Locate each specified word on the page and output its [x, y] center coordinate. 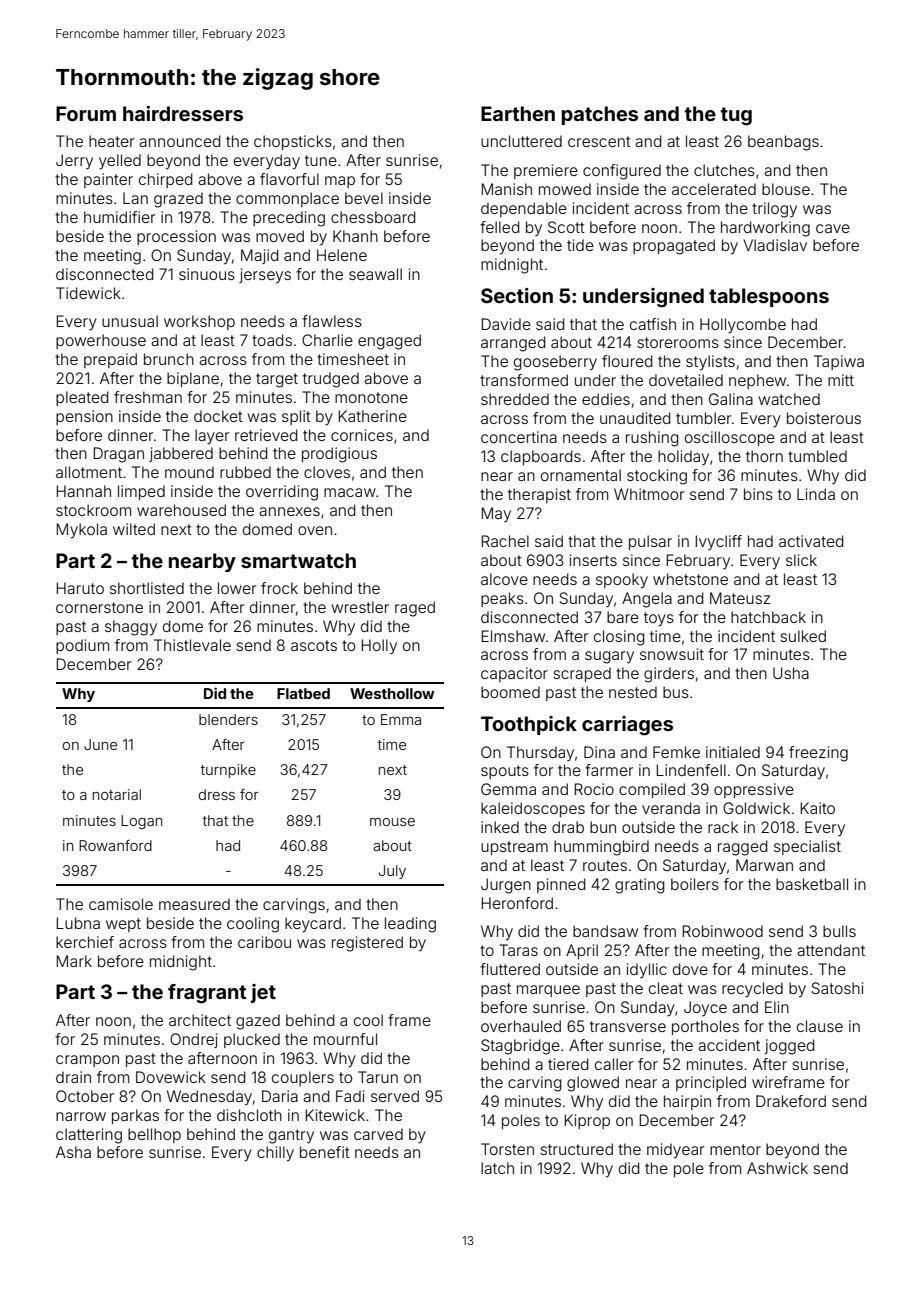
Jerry [74, 161]
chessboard [373, 217]
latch [497, 1168]
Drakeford [791, 1101]
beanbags [783, 143]
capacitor [514, 674]
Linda [816, 494]
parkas [135, 1116]
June [100, 744]
